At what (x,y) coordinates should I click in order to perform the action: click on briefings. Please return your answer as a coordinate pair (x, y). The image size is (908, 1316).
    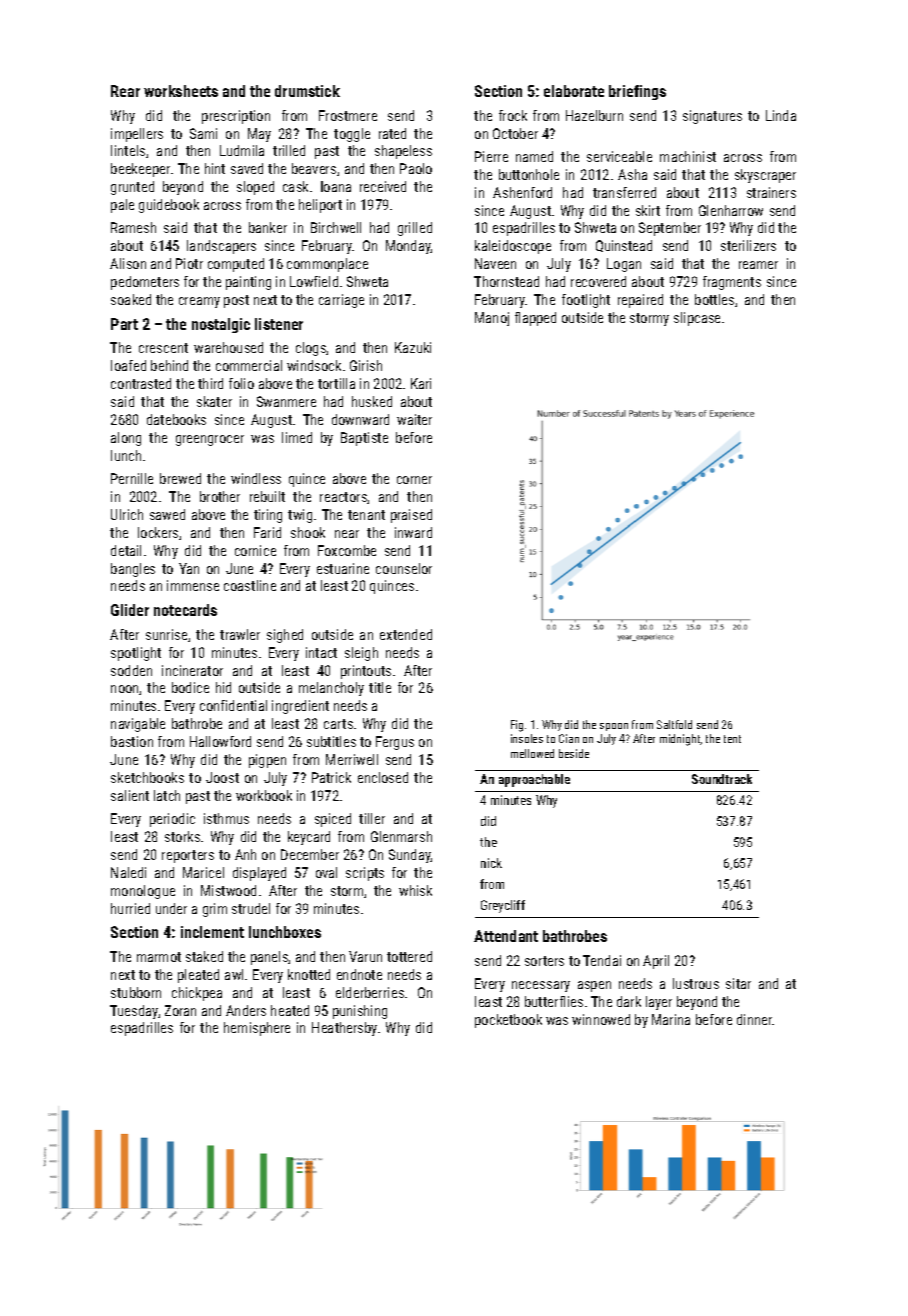
    Looking at the image, I should click on (637, 92).
